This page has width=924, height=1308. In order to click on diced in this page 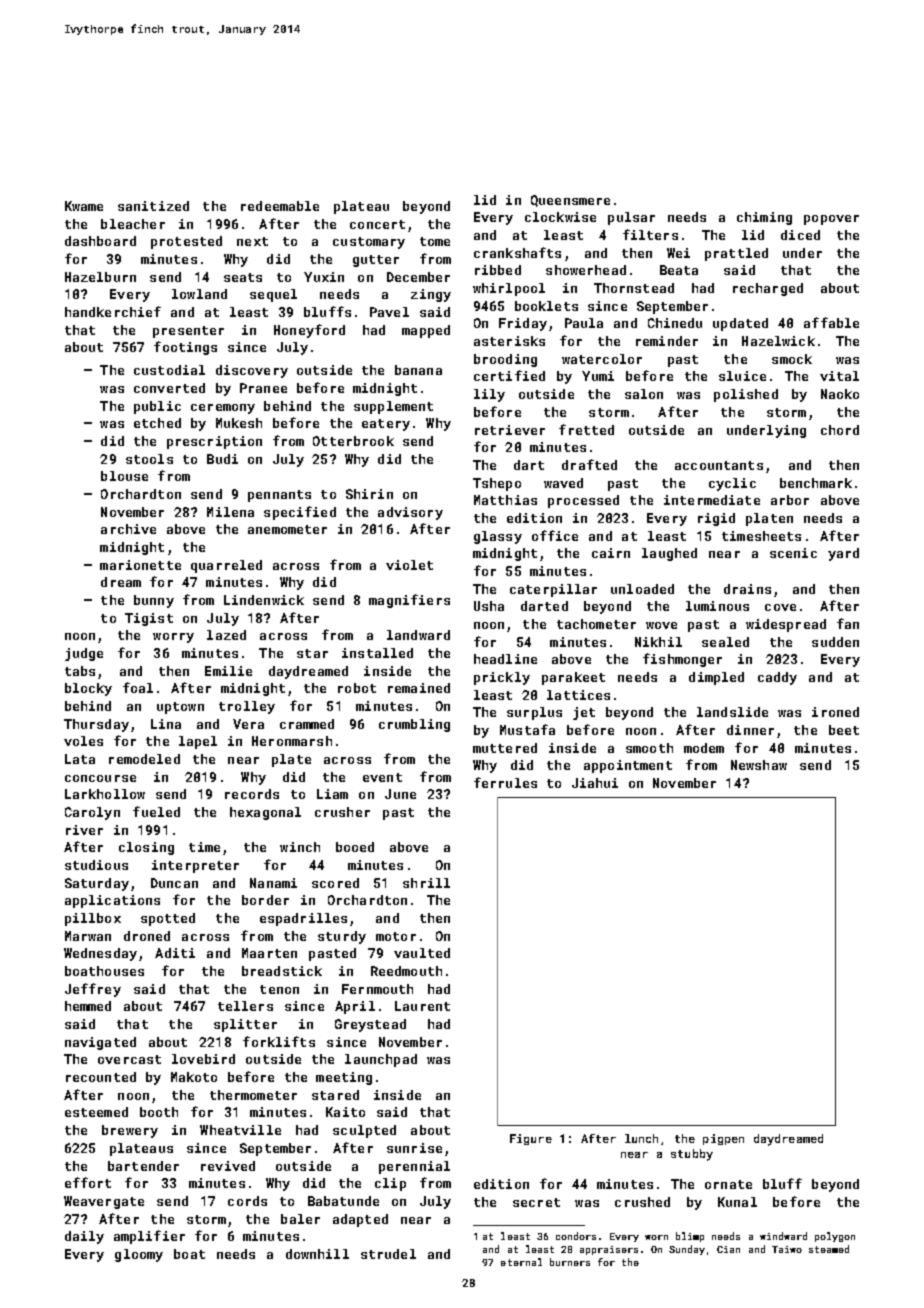, I will do `click(800, 235)`.
